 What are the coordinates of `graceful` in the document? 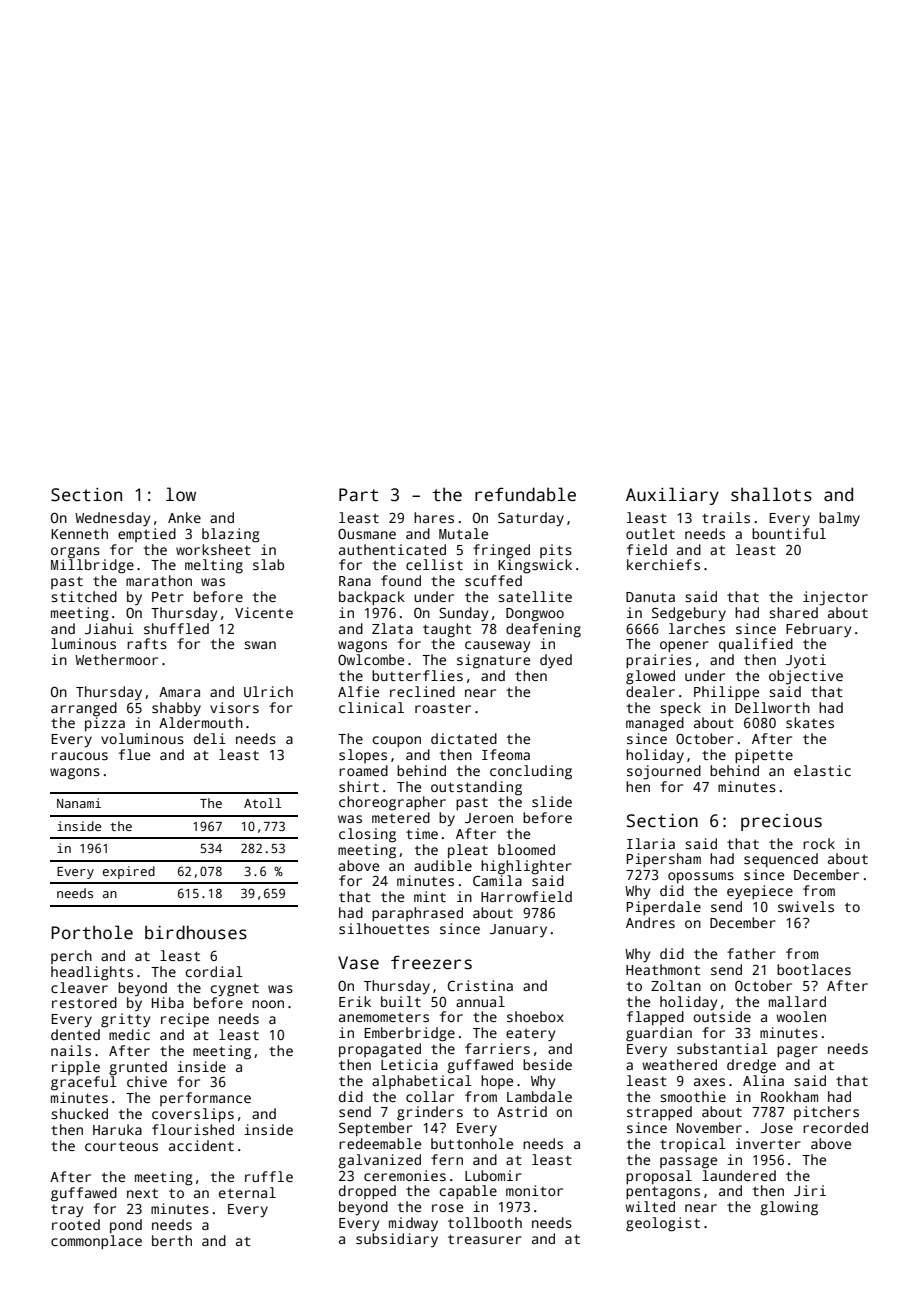 It's located at (84, 1083).
